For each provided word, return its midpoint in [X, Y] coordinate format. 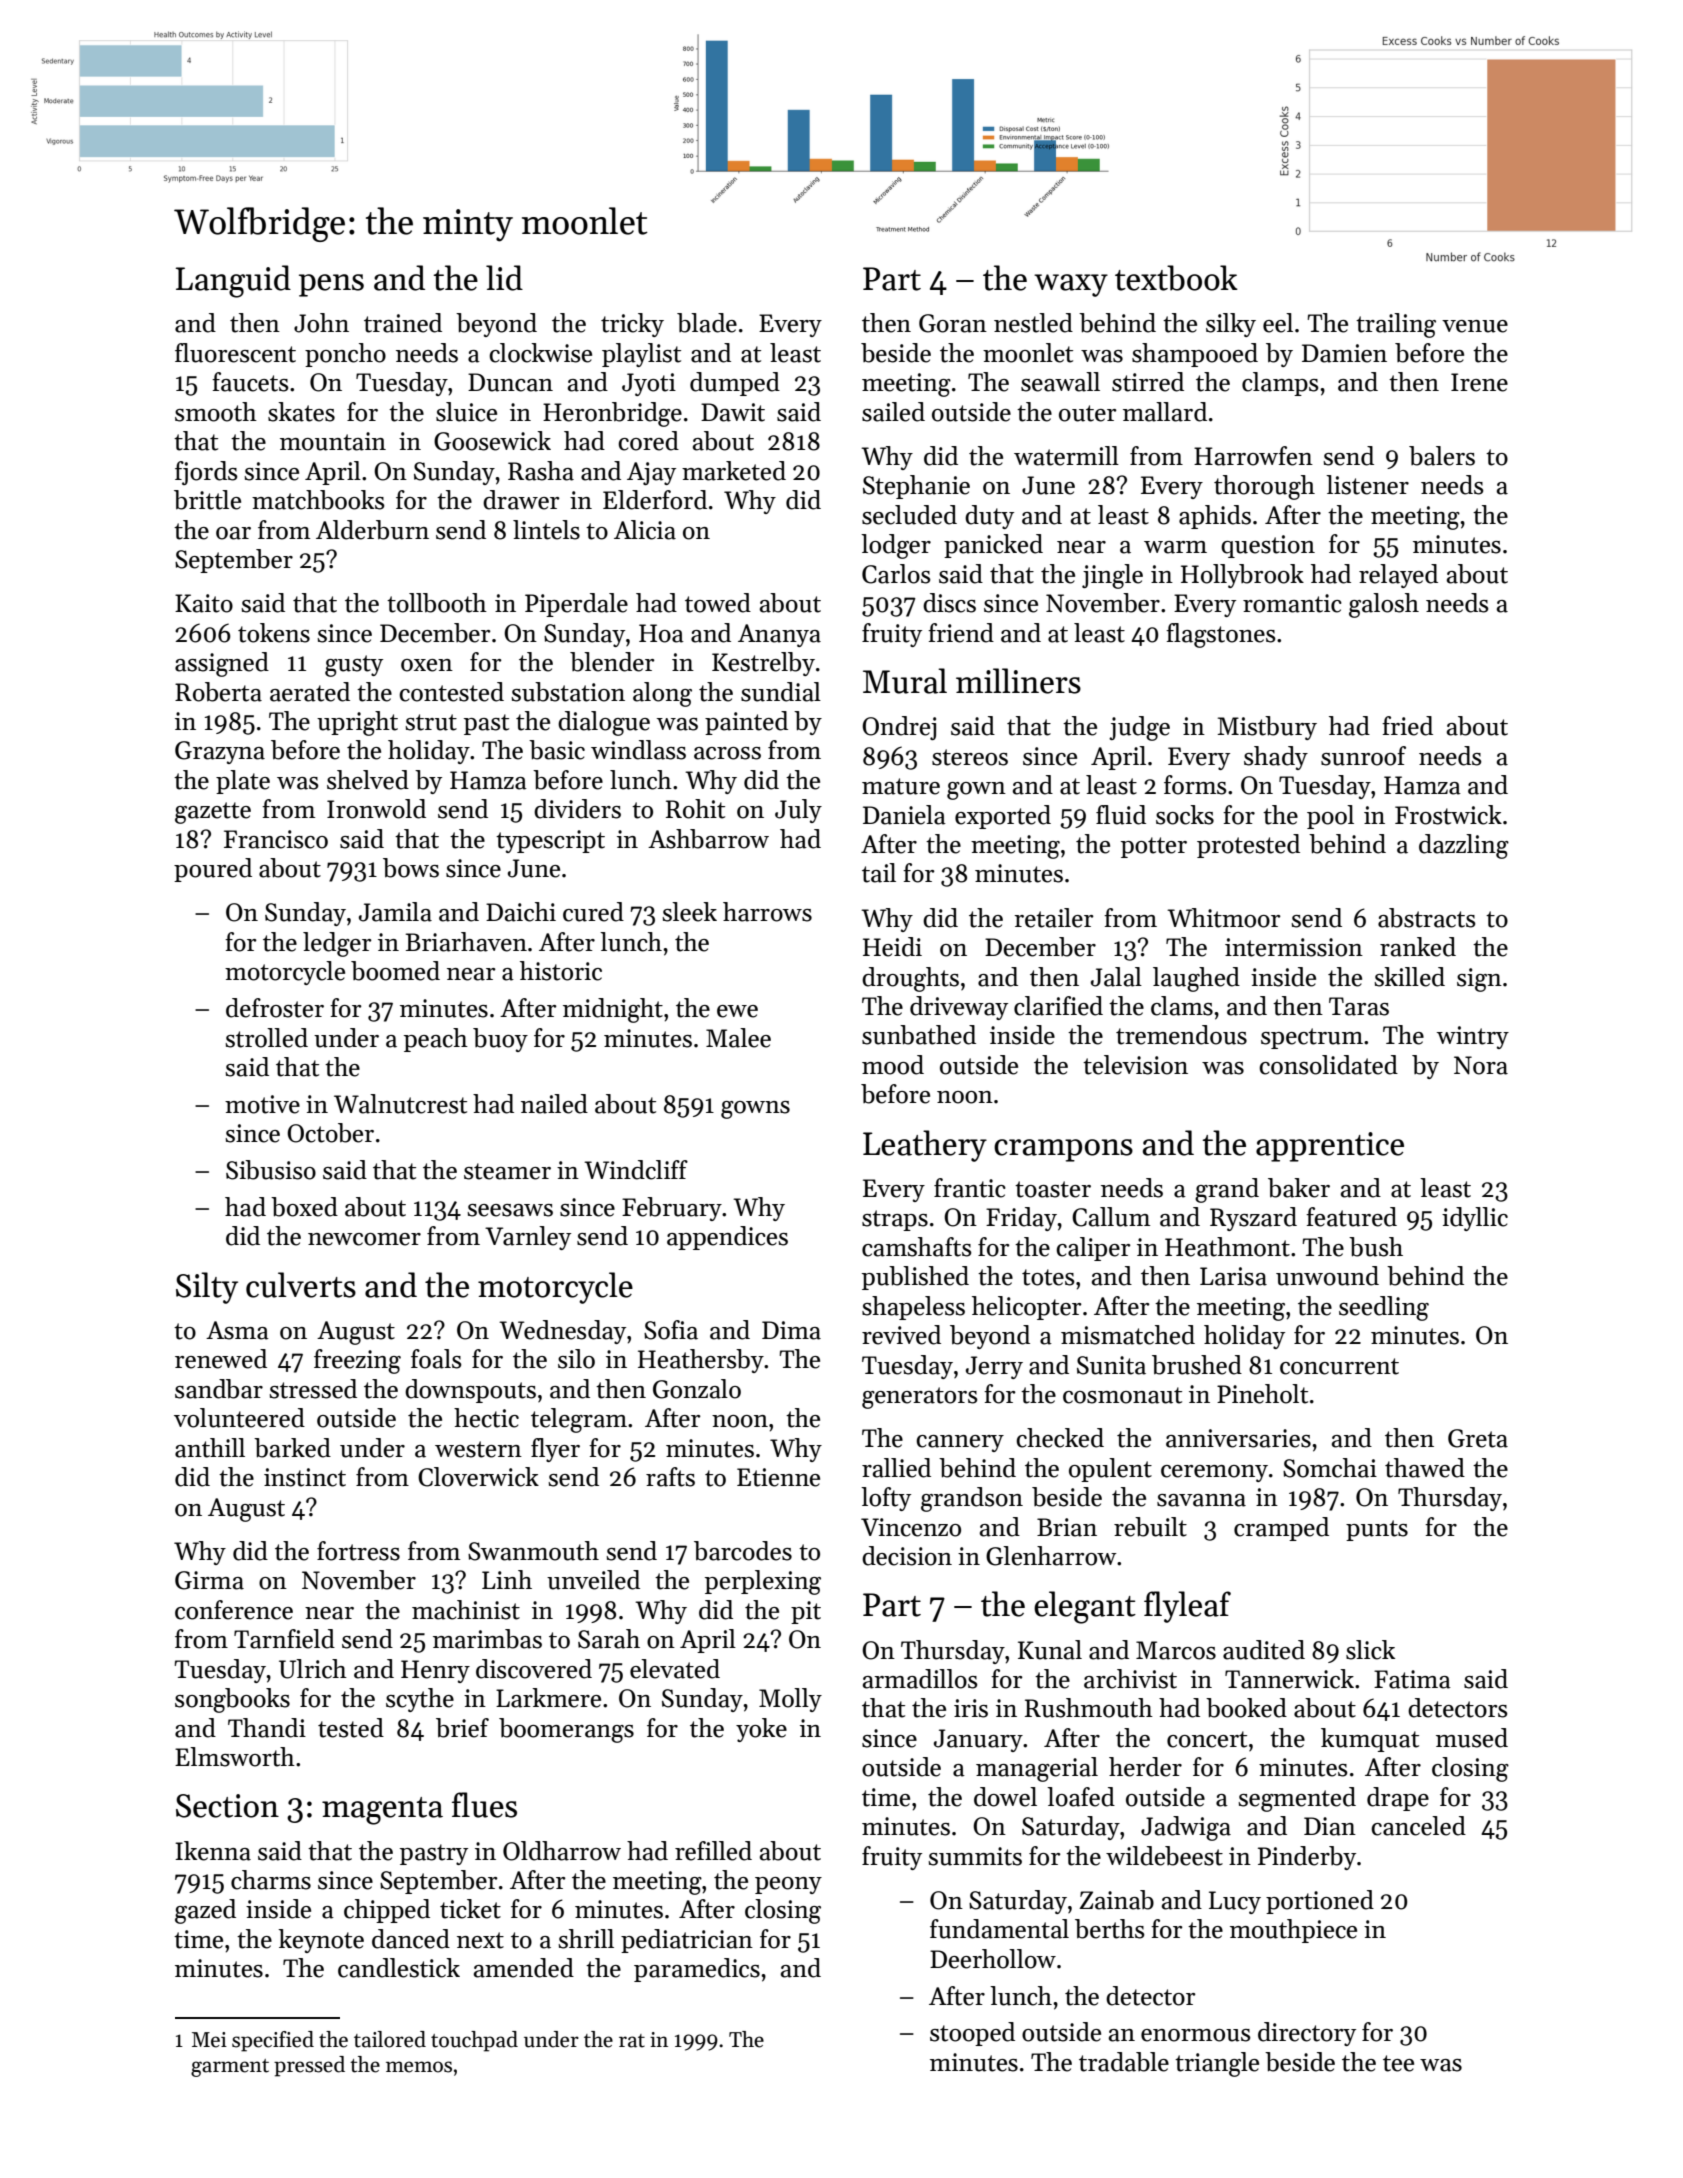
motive [262, 1104]
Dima [791, 1330]
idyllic [1475, 1219]
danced [411, 1939]
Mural [905, 681]
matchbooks [318, 500]
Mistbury [1267, 728]
